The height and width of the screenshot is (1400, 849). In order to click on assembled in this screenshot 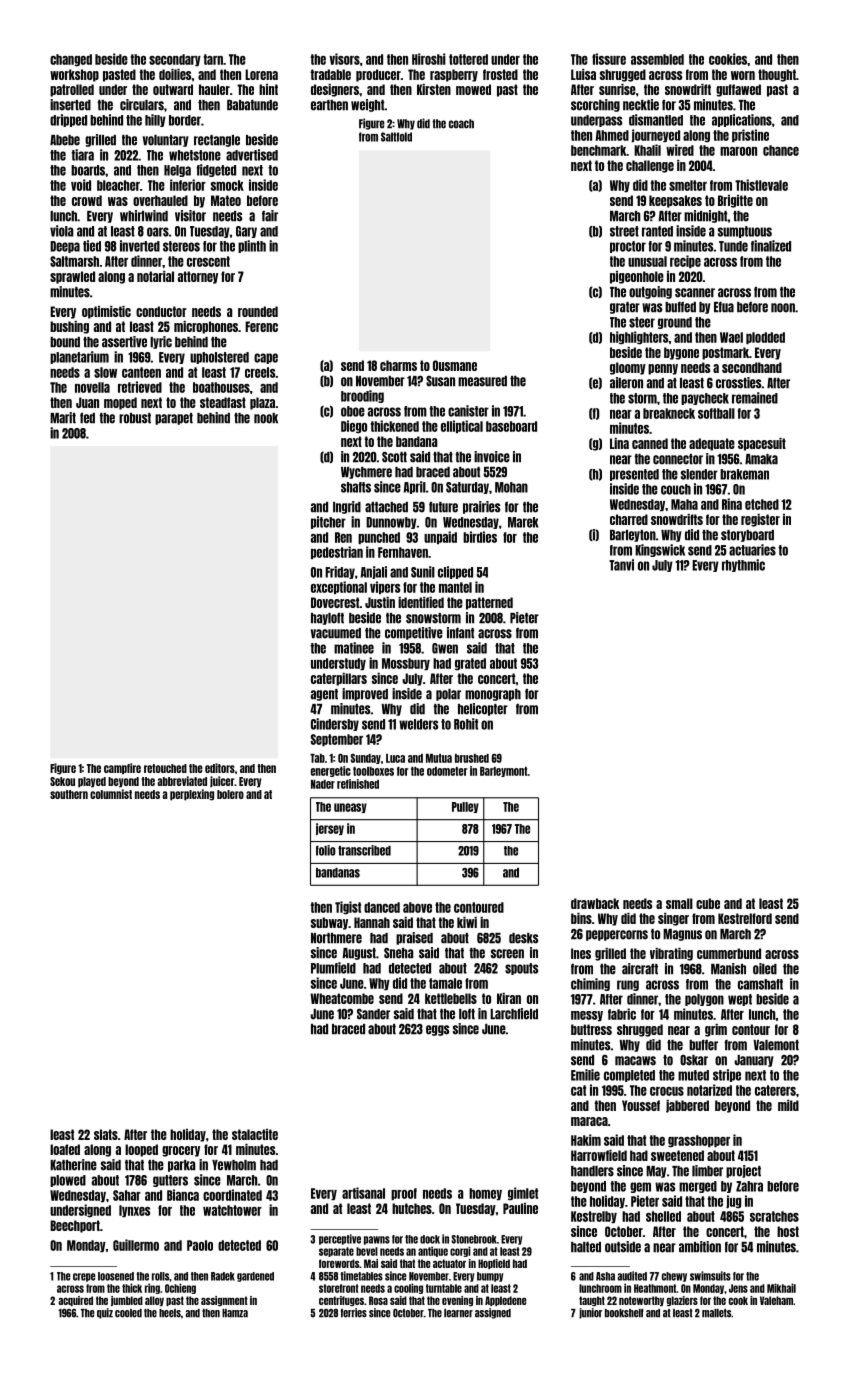, I will do `click(657, 59)`.
